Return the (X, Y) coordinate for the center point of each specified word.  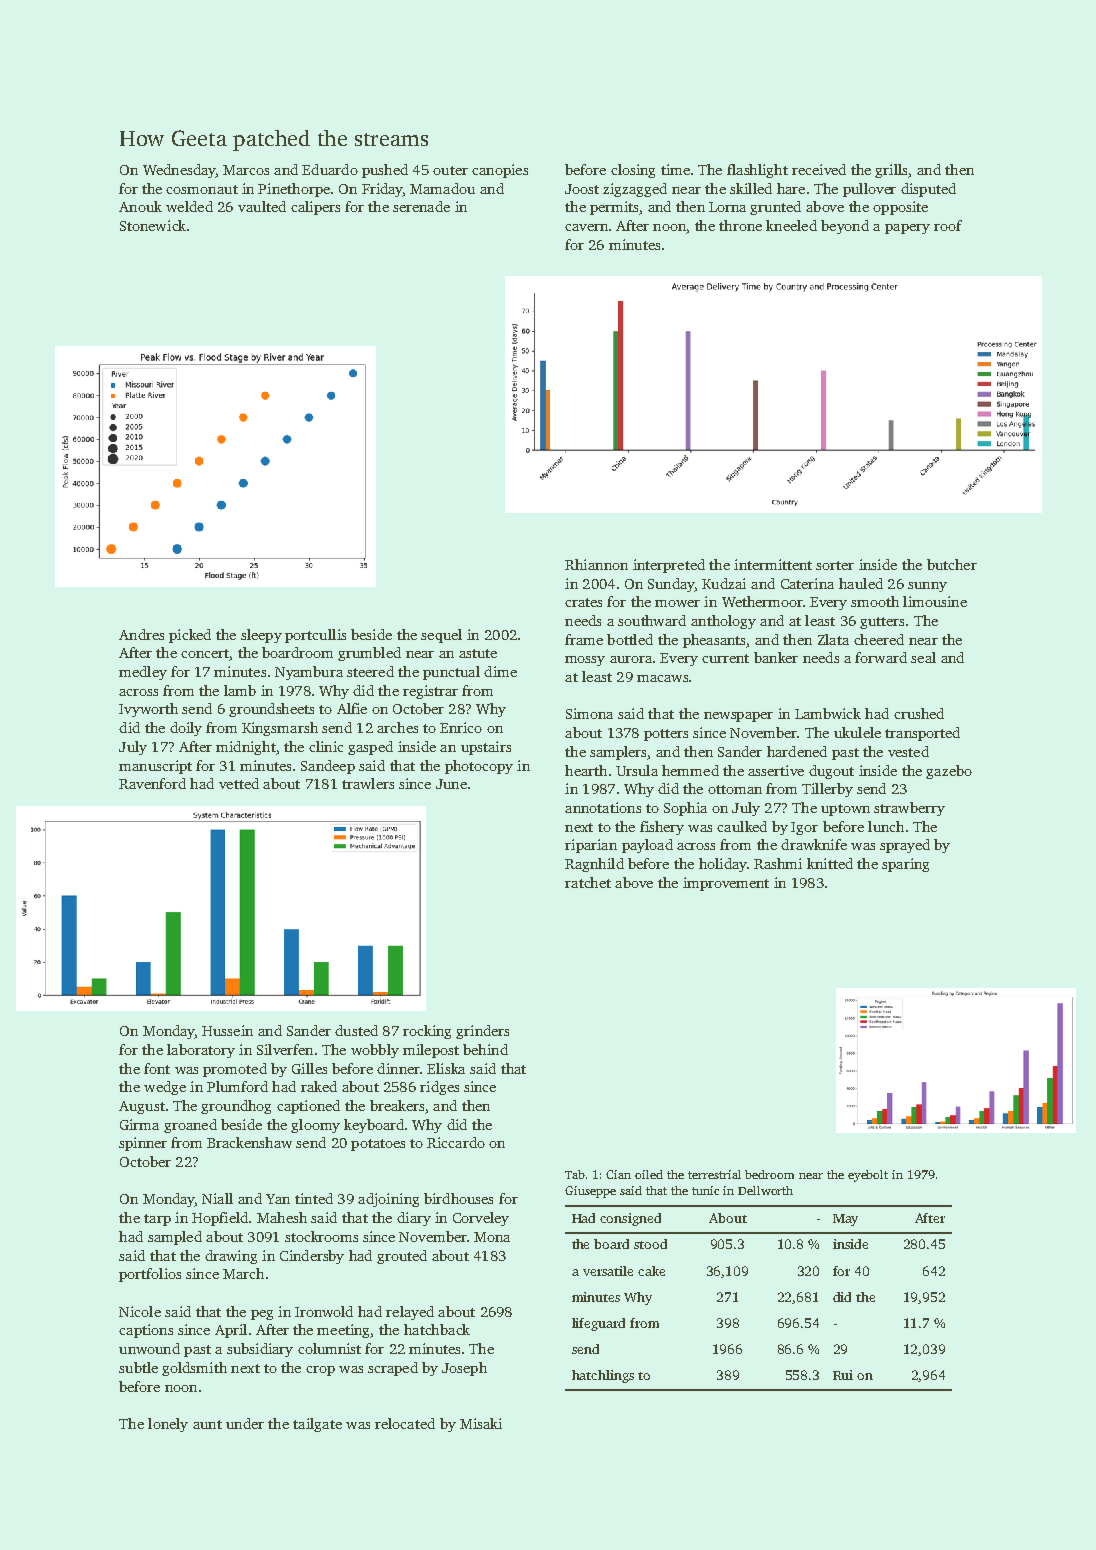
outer (450, 170)
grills (891, 171)
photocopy (479, 767)
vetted (239, 783)
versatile (608, 1271)
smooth (875, 601)
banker (776, 657)
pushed (385, 171)
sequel (441, 636)
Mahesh (282, 1217)
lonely (168, 1425)
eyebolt (868, 1176)
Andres (141, 634)
